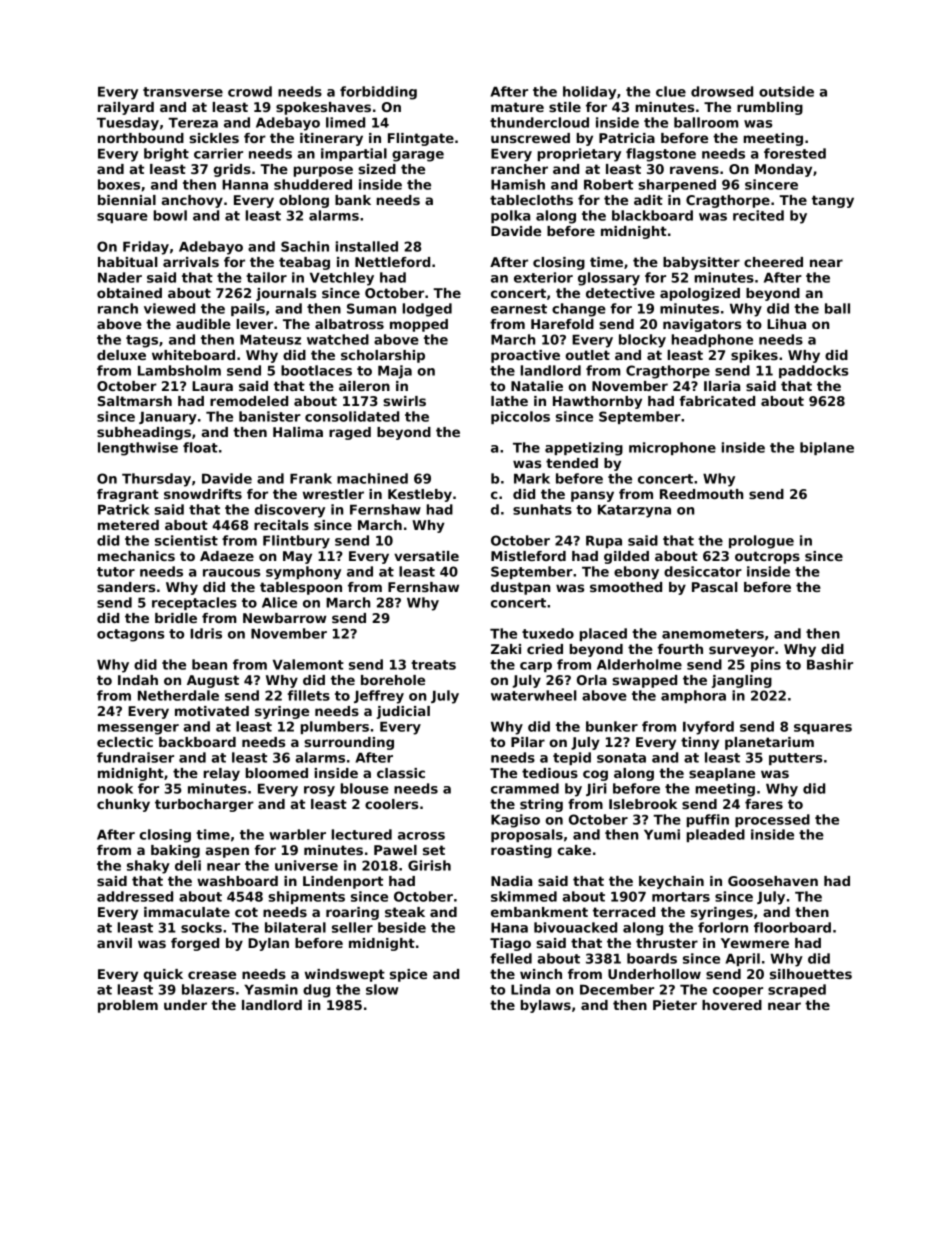 This screenshot has height=1233, width=952. I want to click on Reedmouth, so click(701, 494).
